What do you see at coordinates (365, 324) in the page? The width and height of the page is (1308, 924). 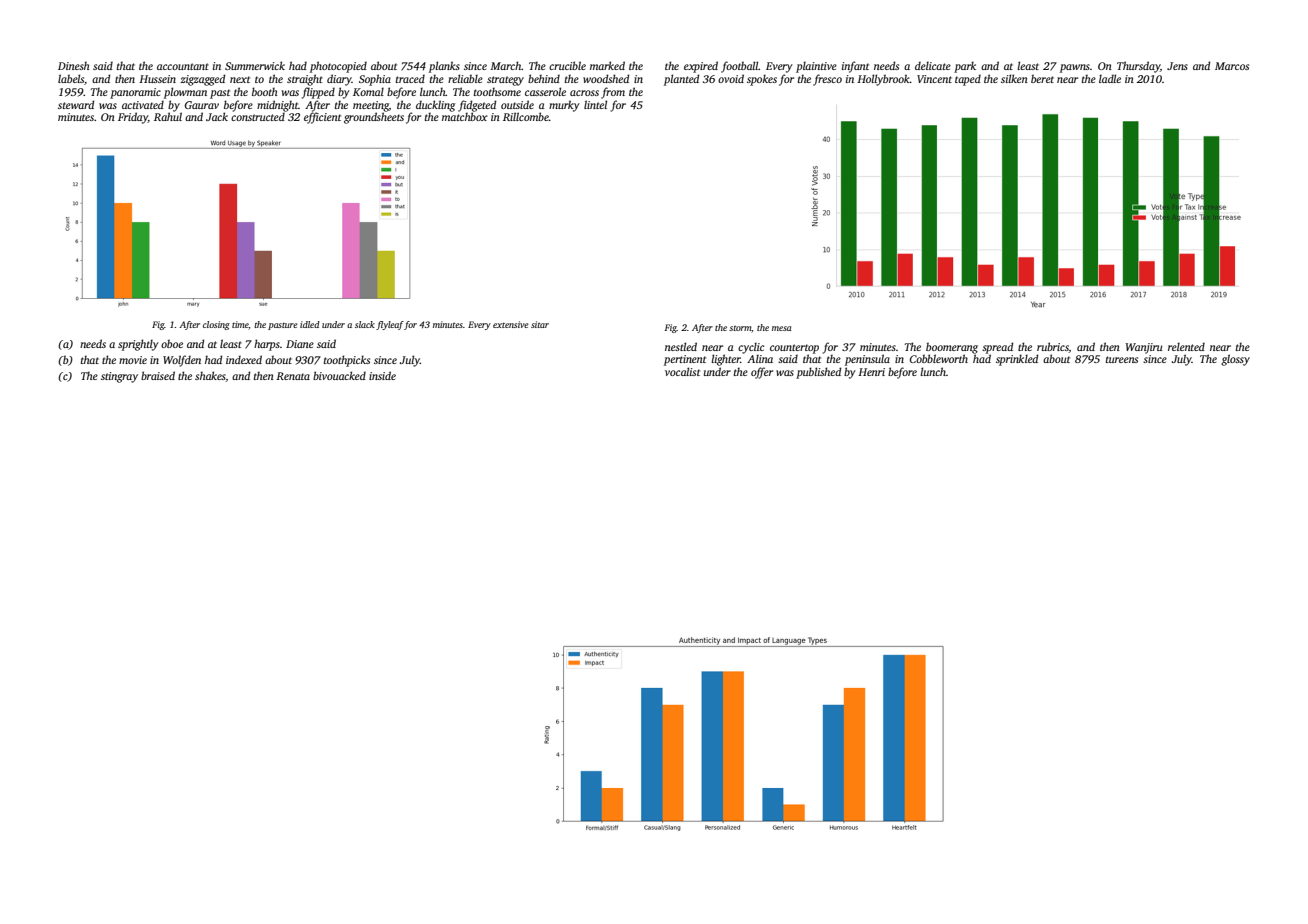 I see `slack` at bounding box center [365, 324].
